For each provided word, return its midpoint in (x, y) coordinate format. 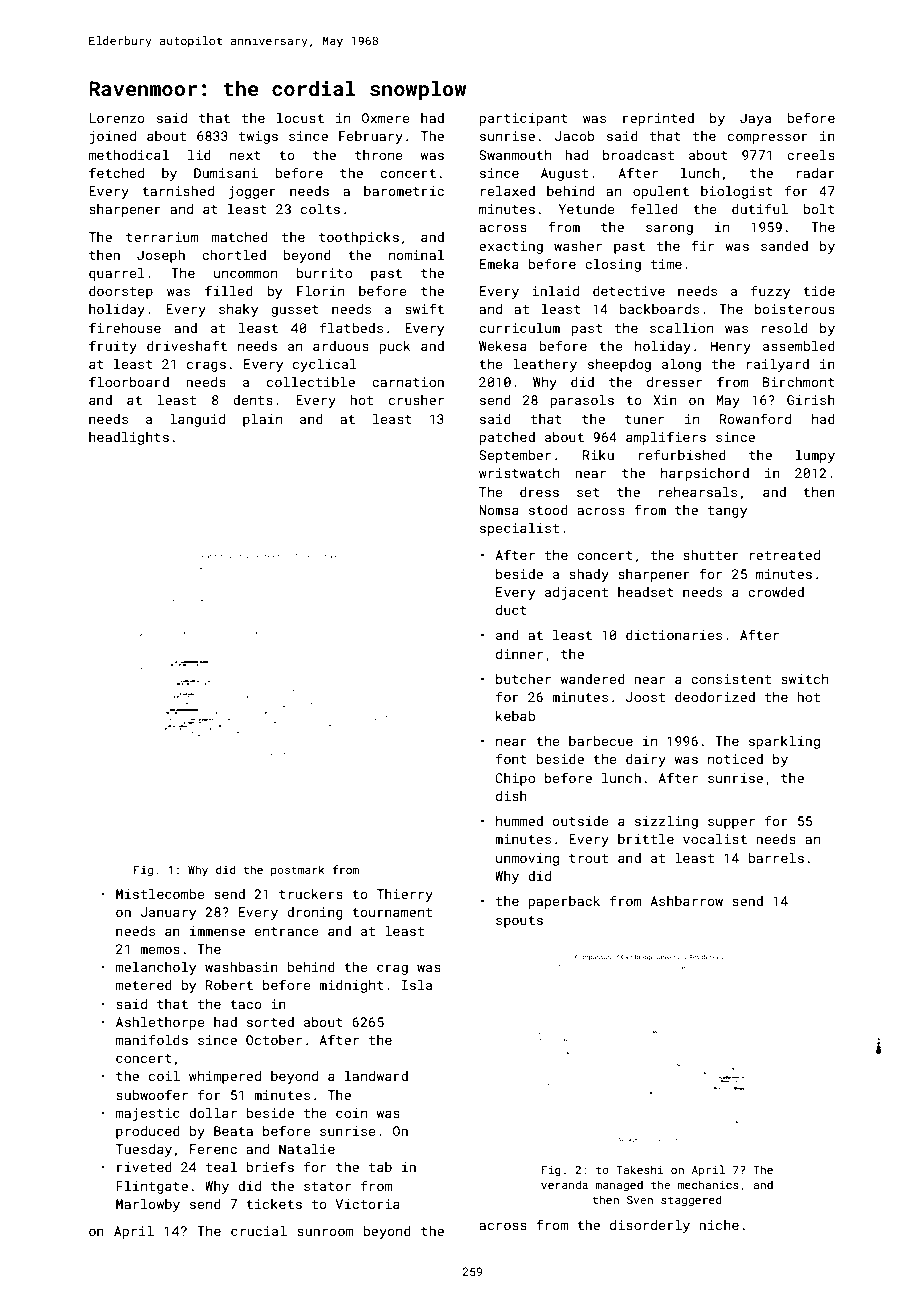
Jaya (755, 119)
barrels (776, 858)
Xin (665, 400)
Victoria (368, 1204)
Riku (598, 455)
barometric (404, 191)
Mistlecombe (160, 894)
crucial (259, 1231)
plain (262, 420)
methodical (129, 155)
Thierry (405, 895)
